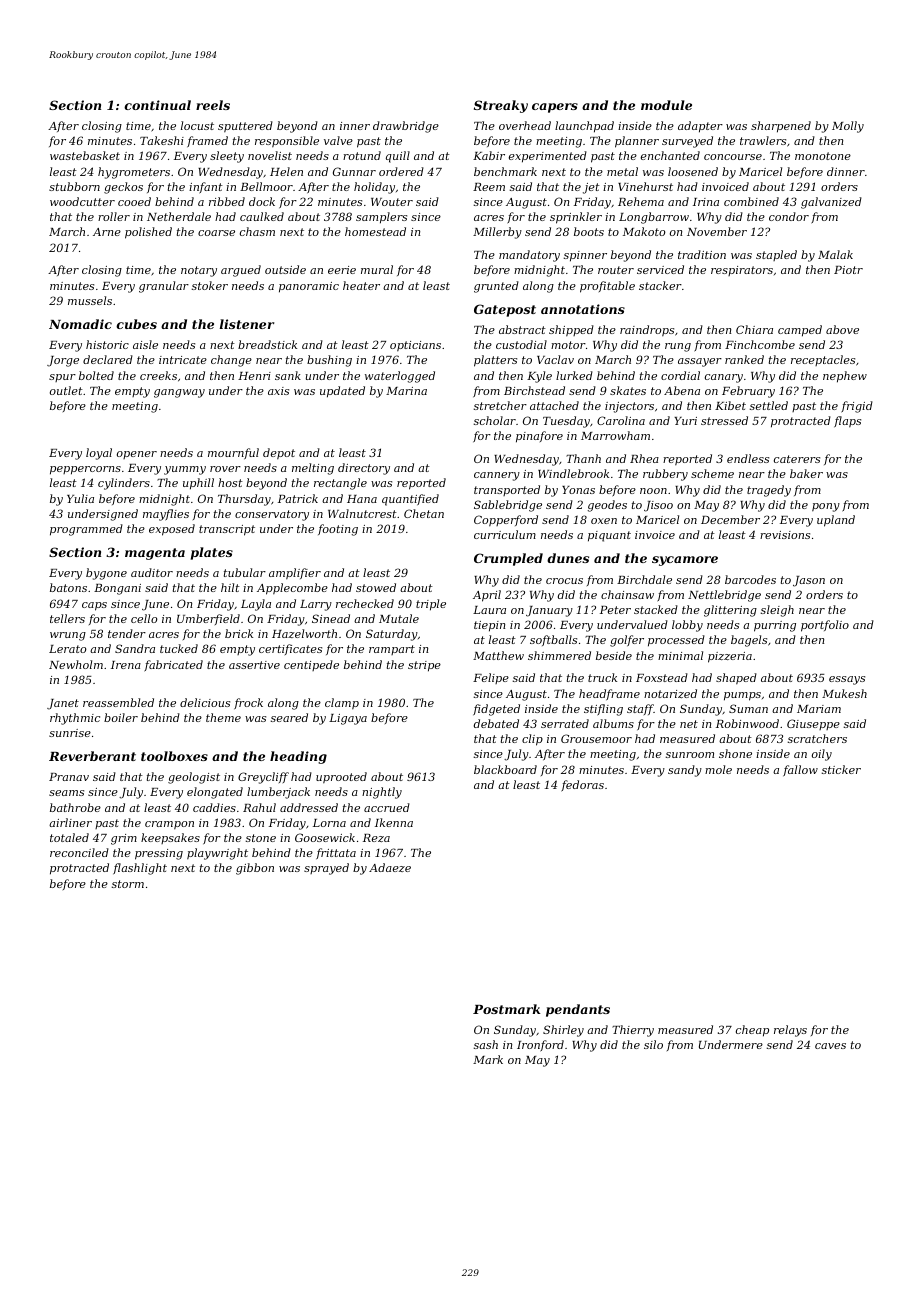  I want to click on Nettlebridge, so click(724, 596).
